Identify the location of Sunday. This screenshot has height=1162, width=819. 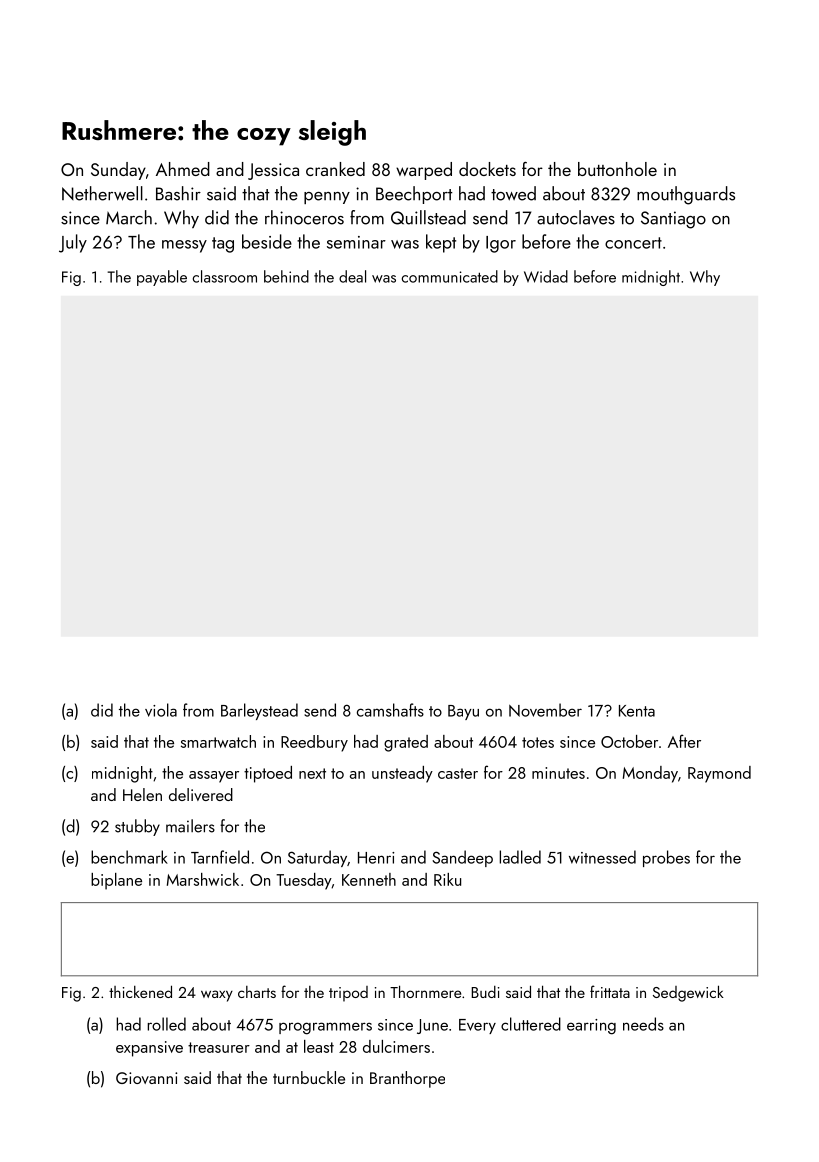
(118, 171).
